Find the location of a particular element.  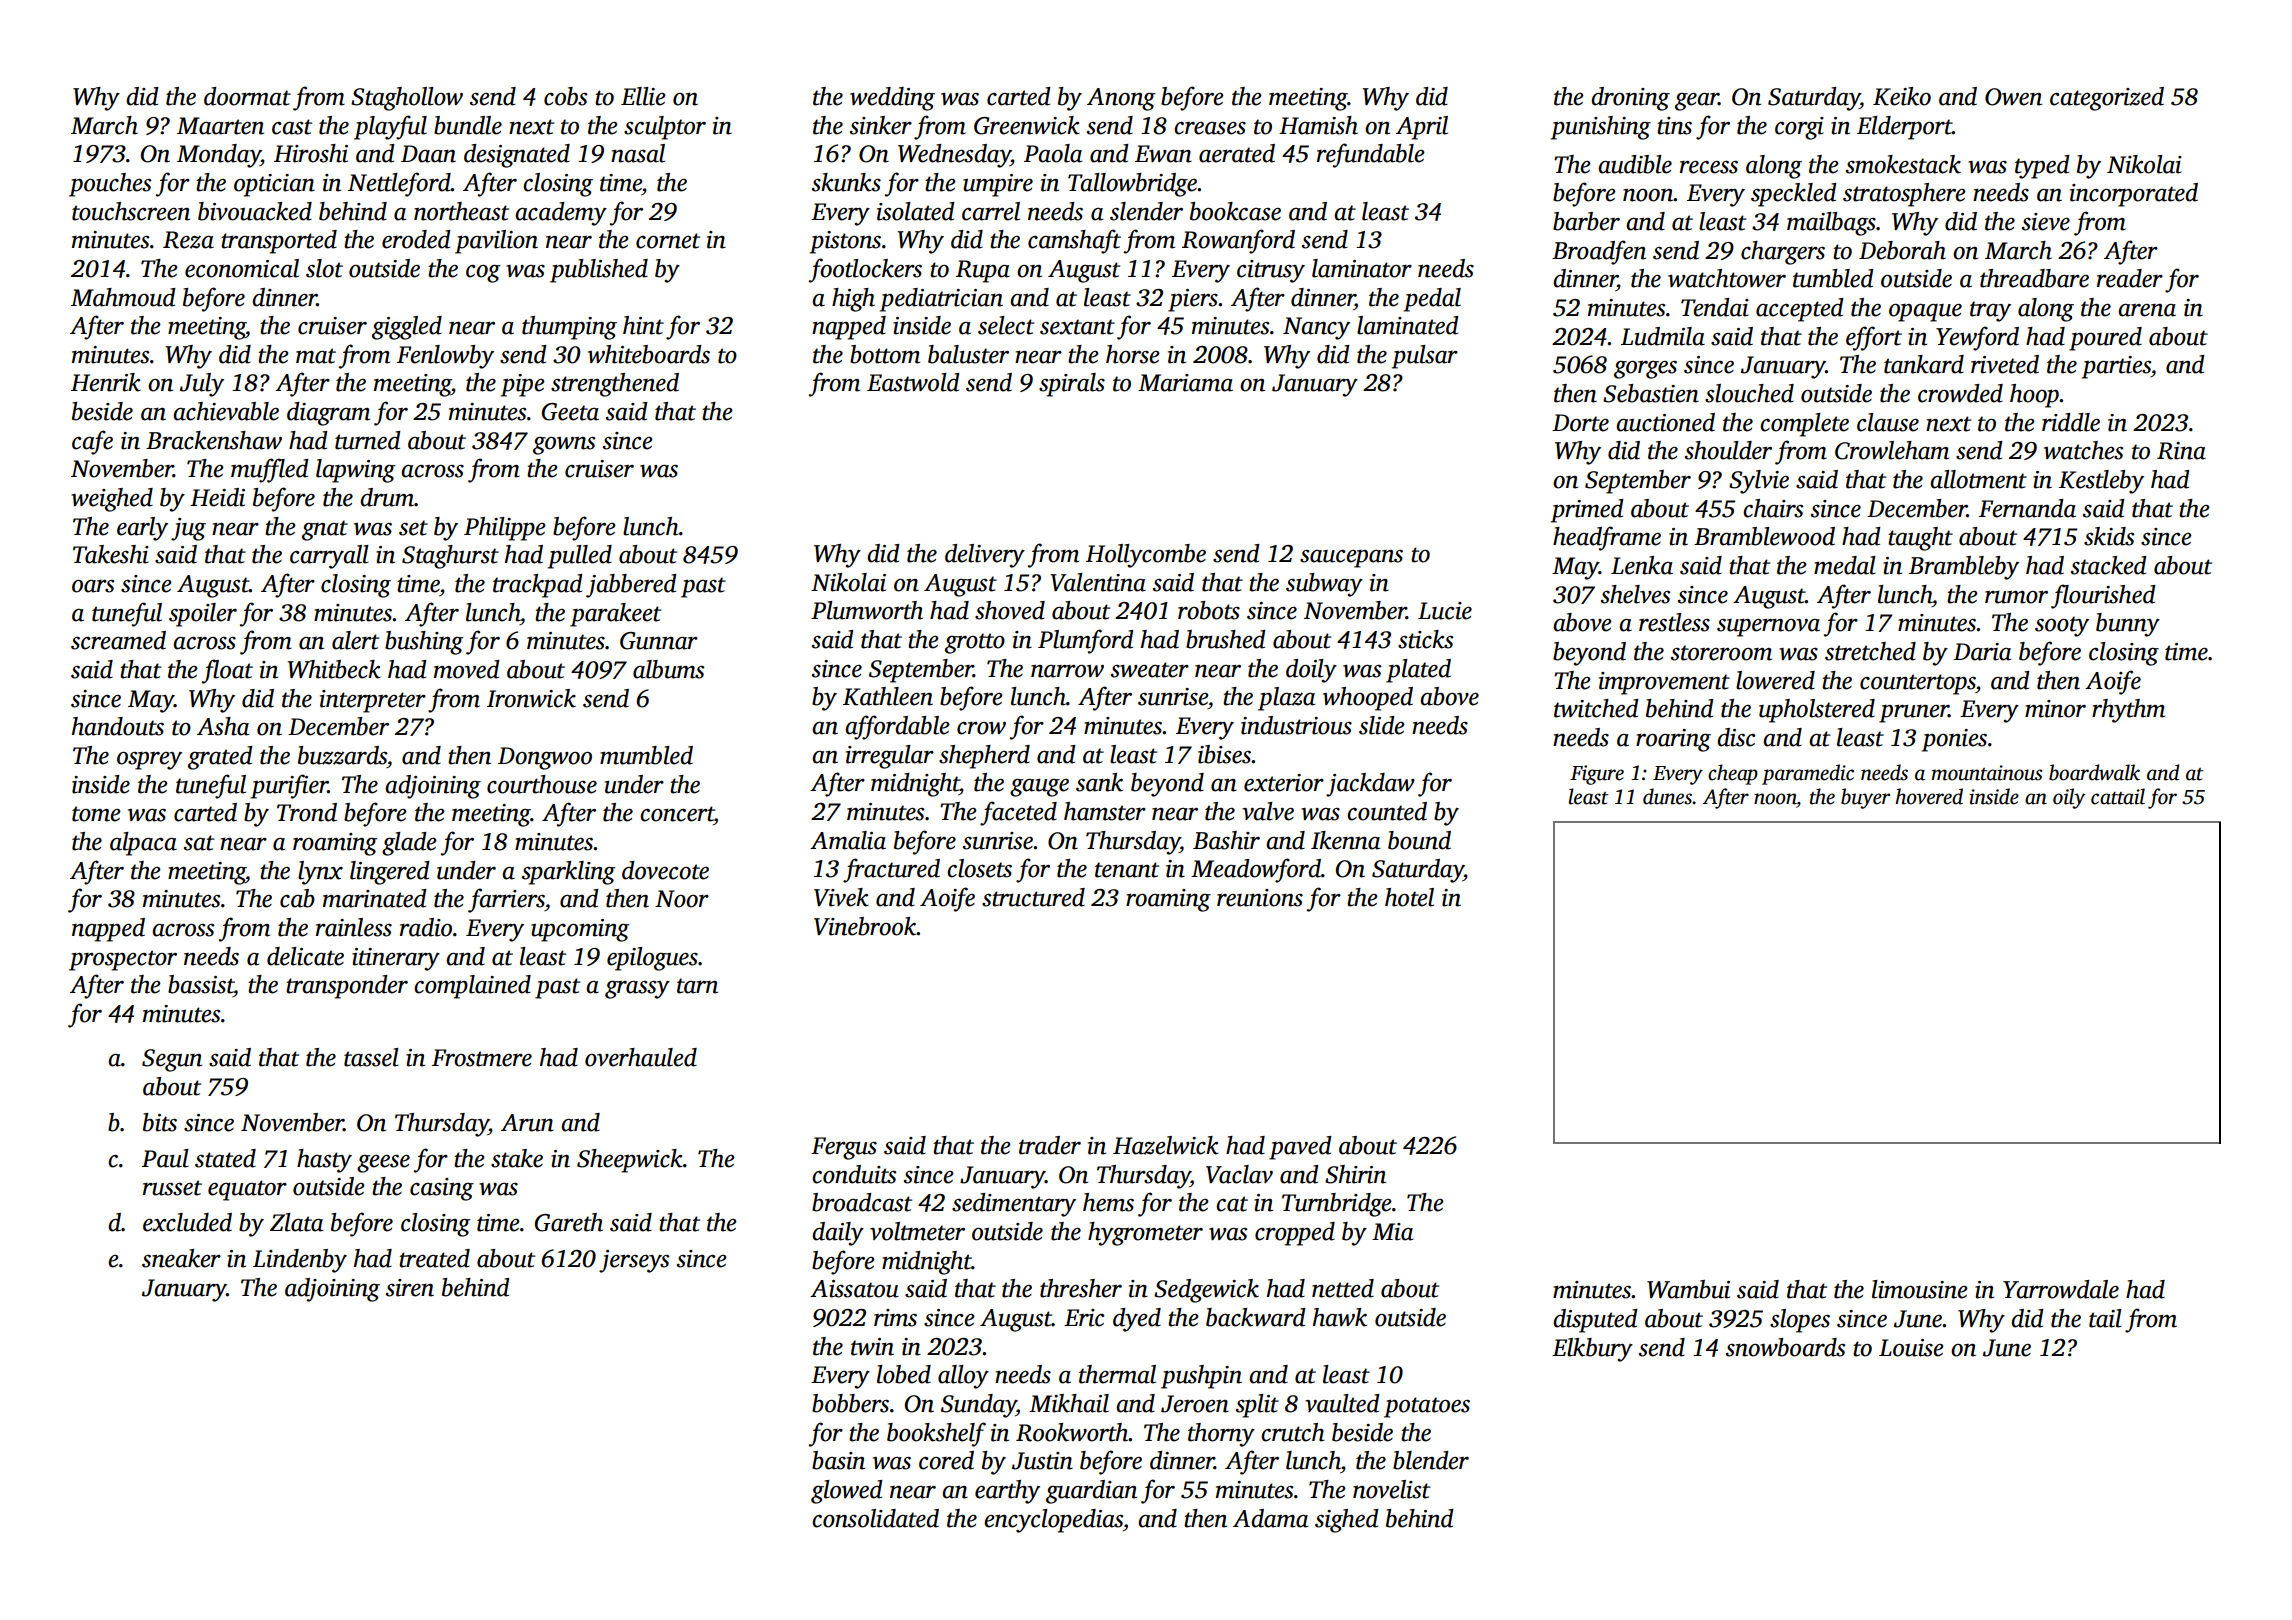

Tendai is located at coordinates (1715, 307).
